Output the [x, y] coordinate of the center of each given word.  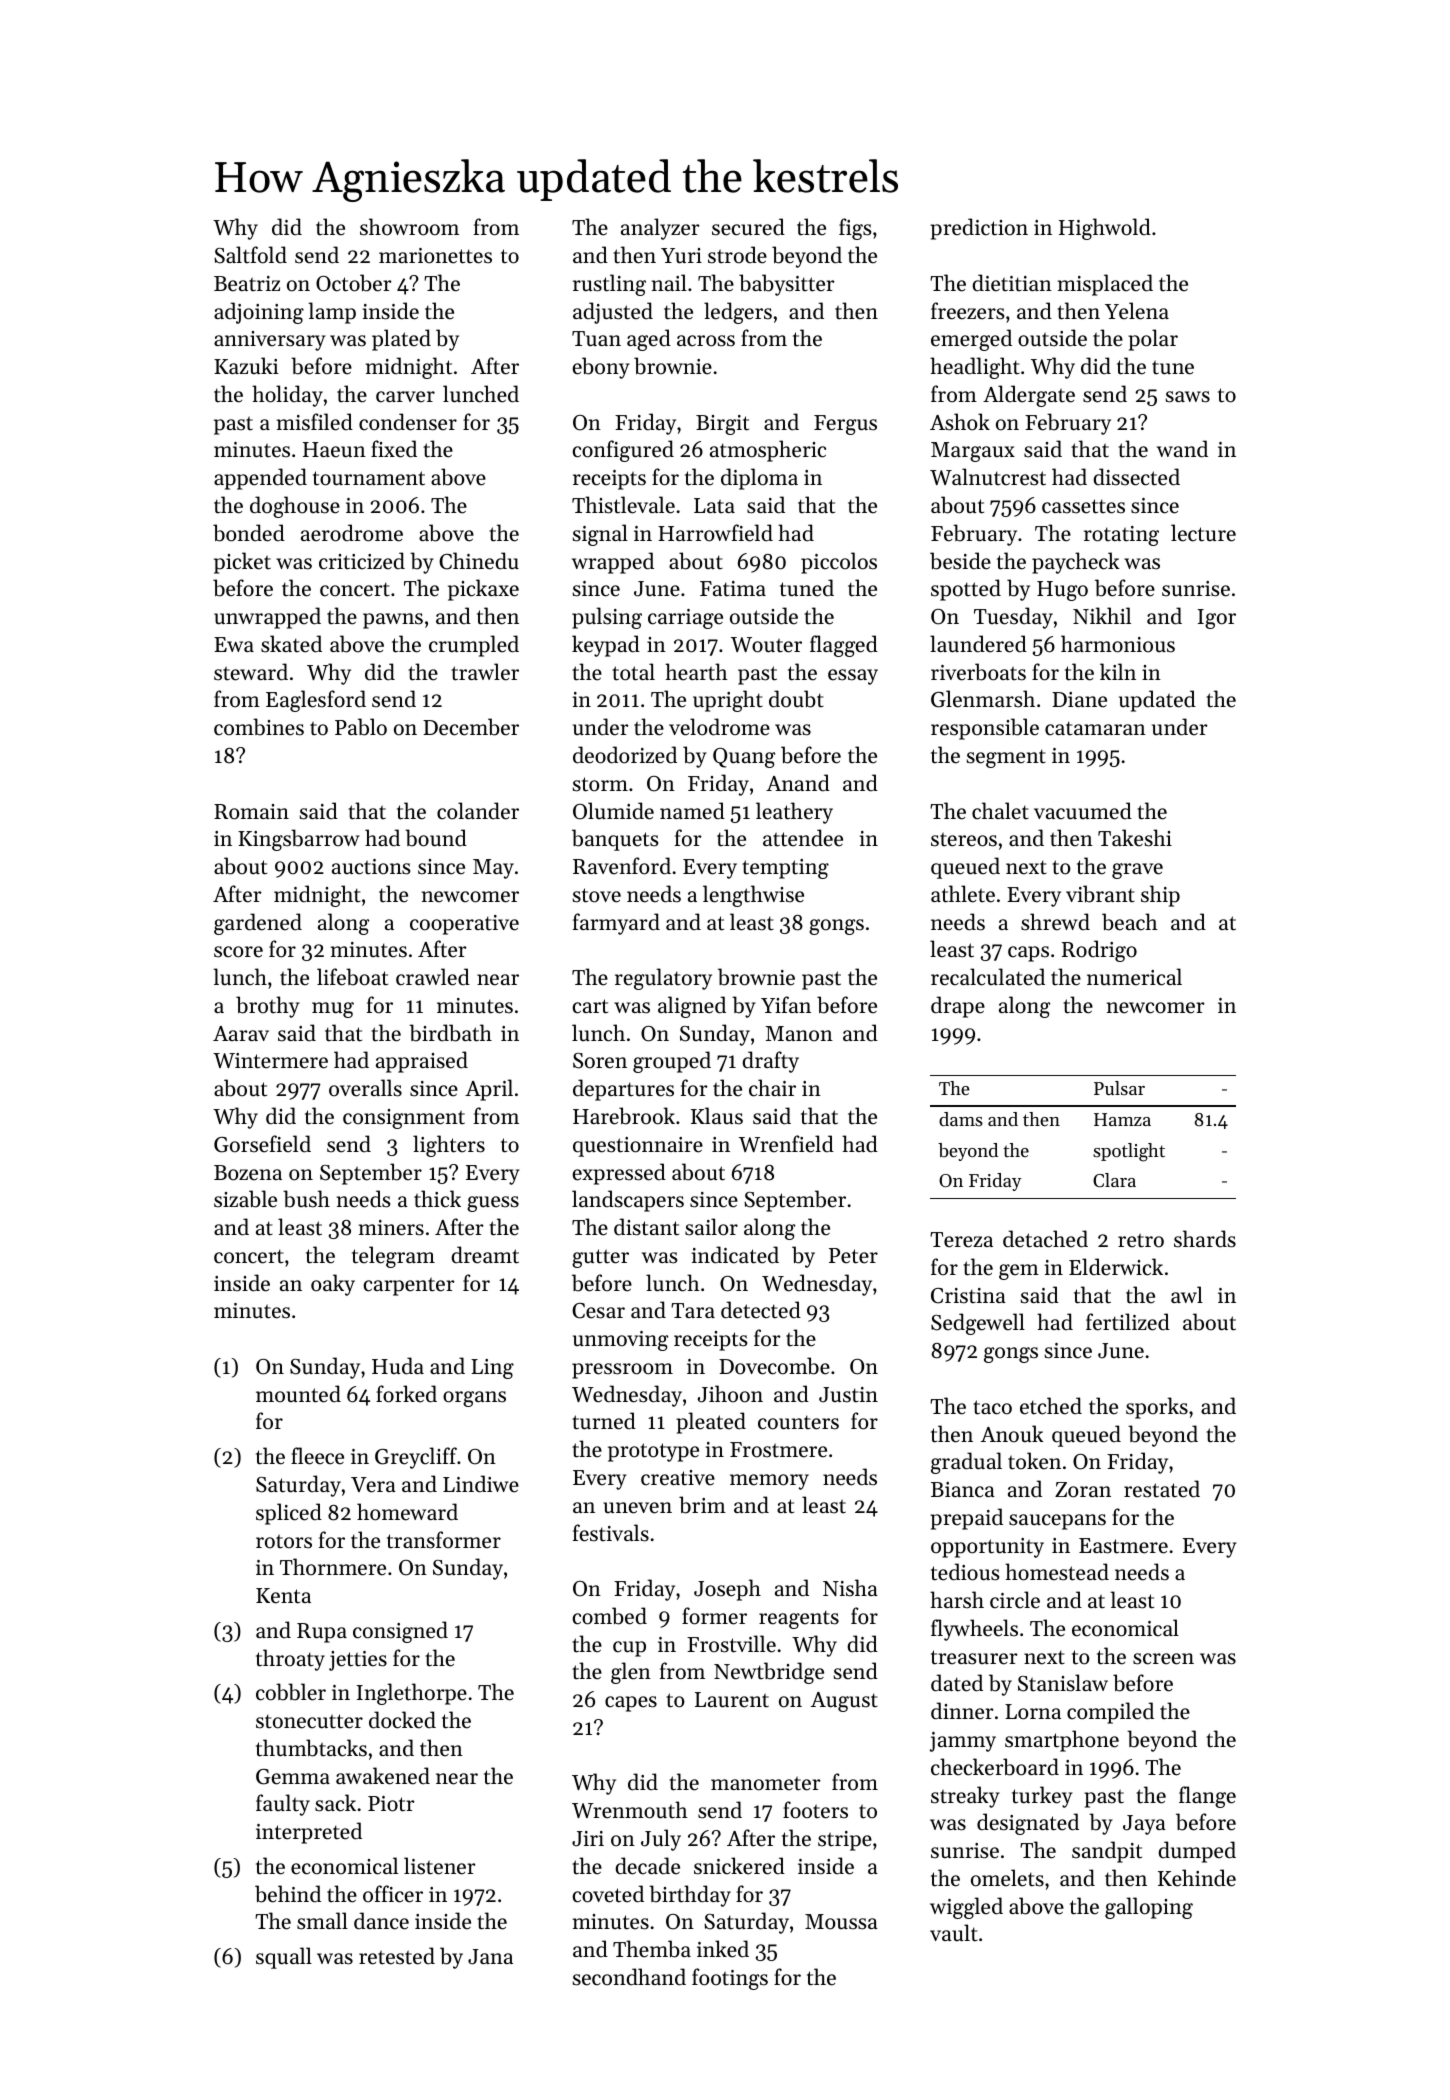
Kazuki [246, 365]
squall [284, 1958]
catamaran [1095, 728]
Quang [744, 758]
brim [702, 1505]
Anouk [1012, 1434]
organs [474, 1399]
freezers [967, 311]
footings [730, 1979]
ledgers [738, 313]
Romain [251, 812]
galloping [1149, 1908]
